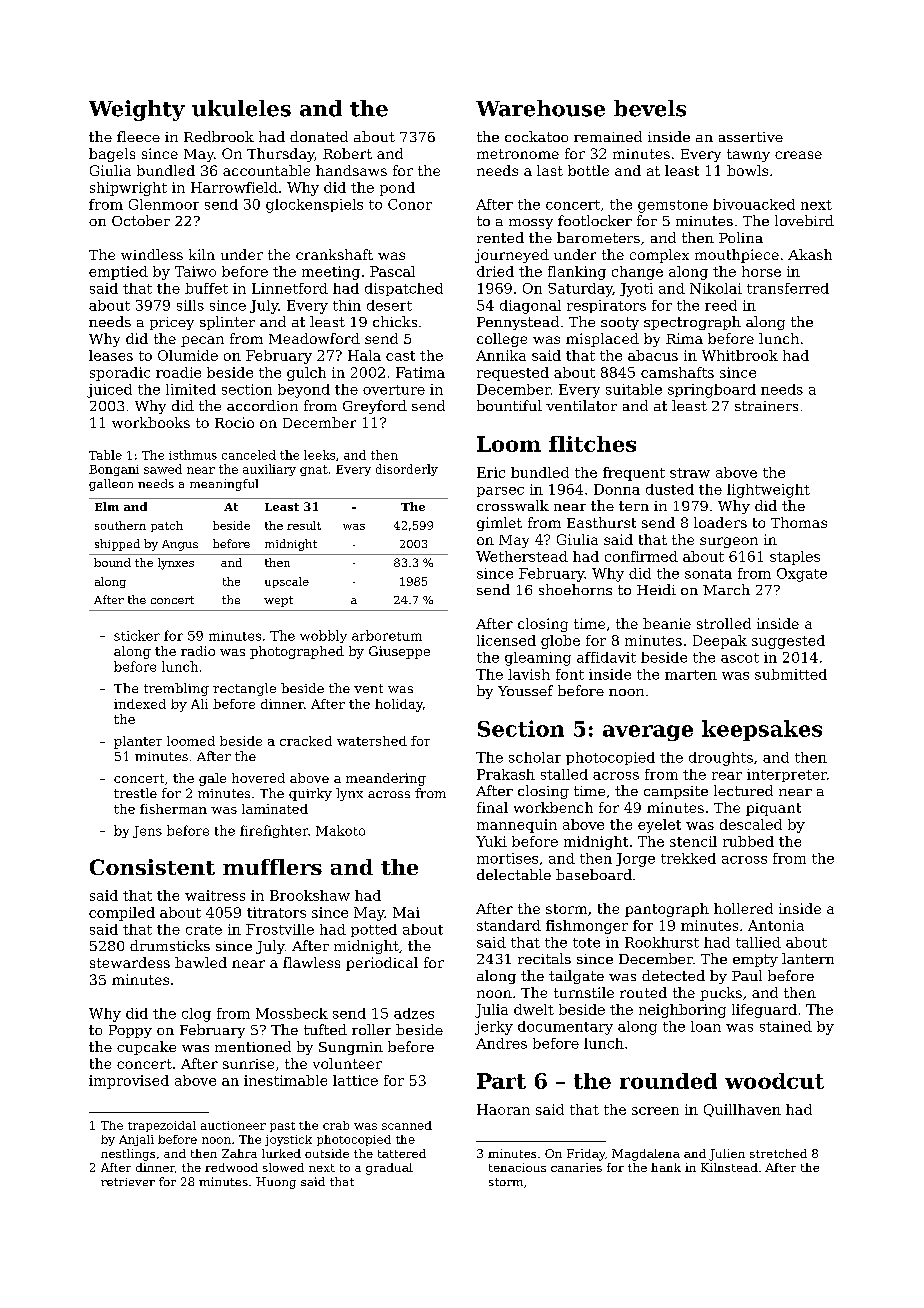 This screenshot has height=1308, width=924. Describe the element at coordinates (653, 355) in the screenshot. I see `abacus` at that location.
